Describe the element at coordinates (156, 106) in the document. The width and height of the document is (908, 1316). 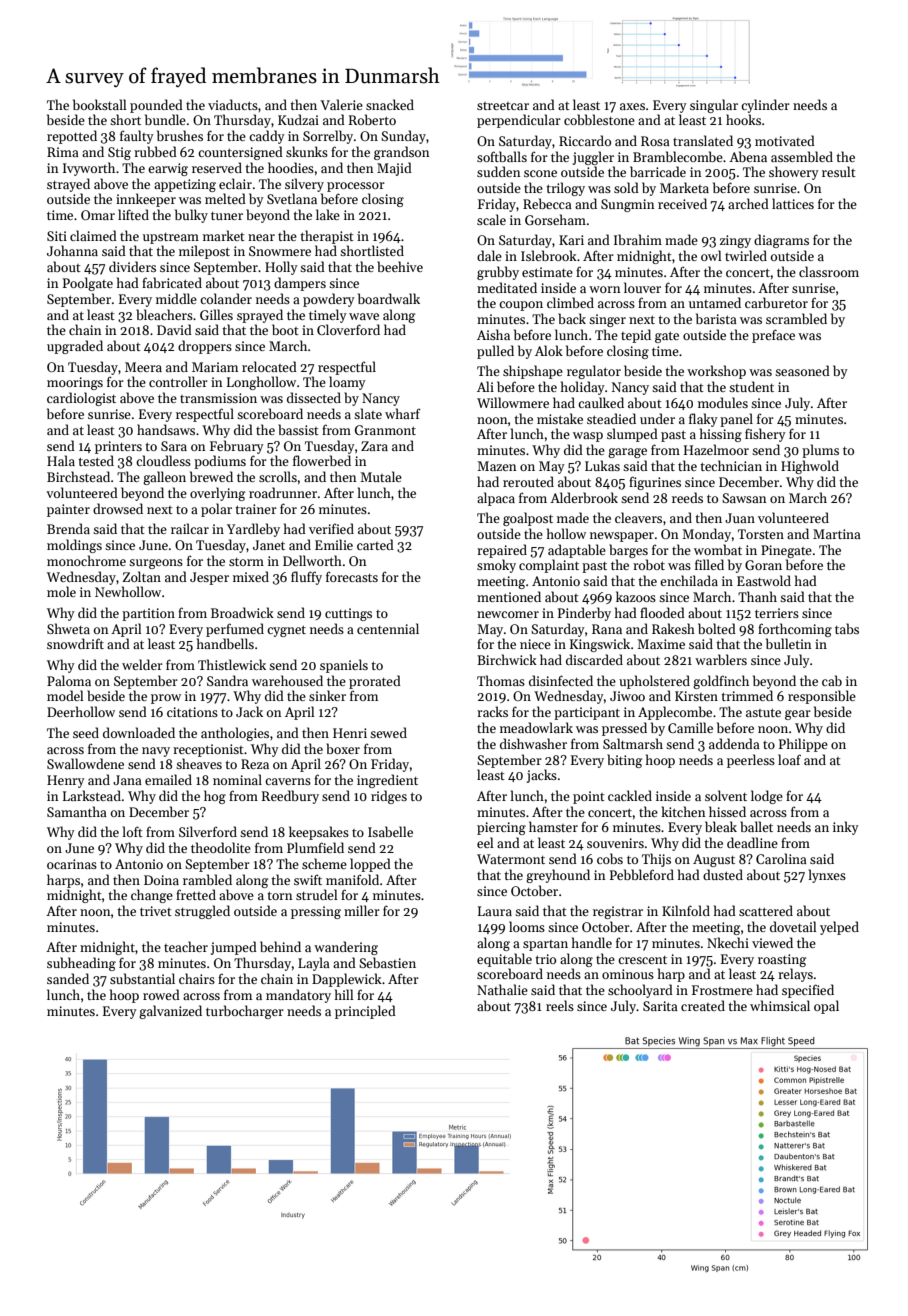
I see `pounded` at that location.
